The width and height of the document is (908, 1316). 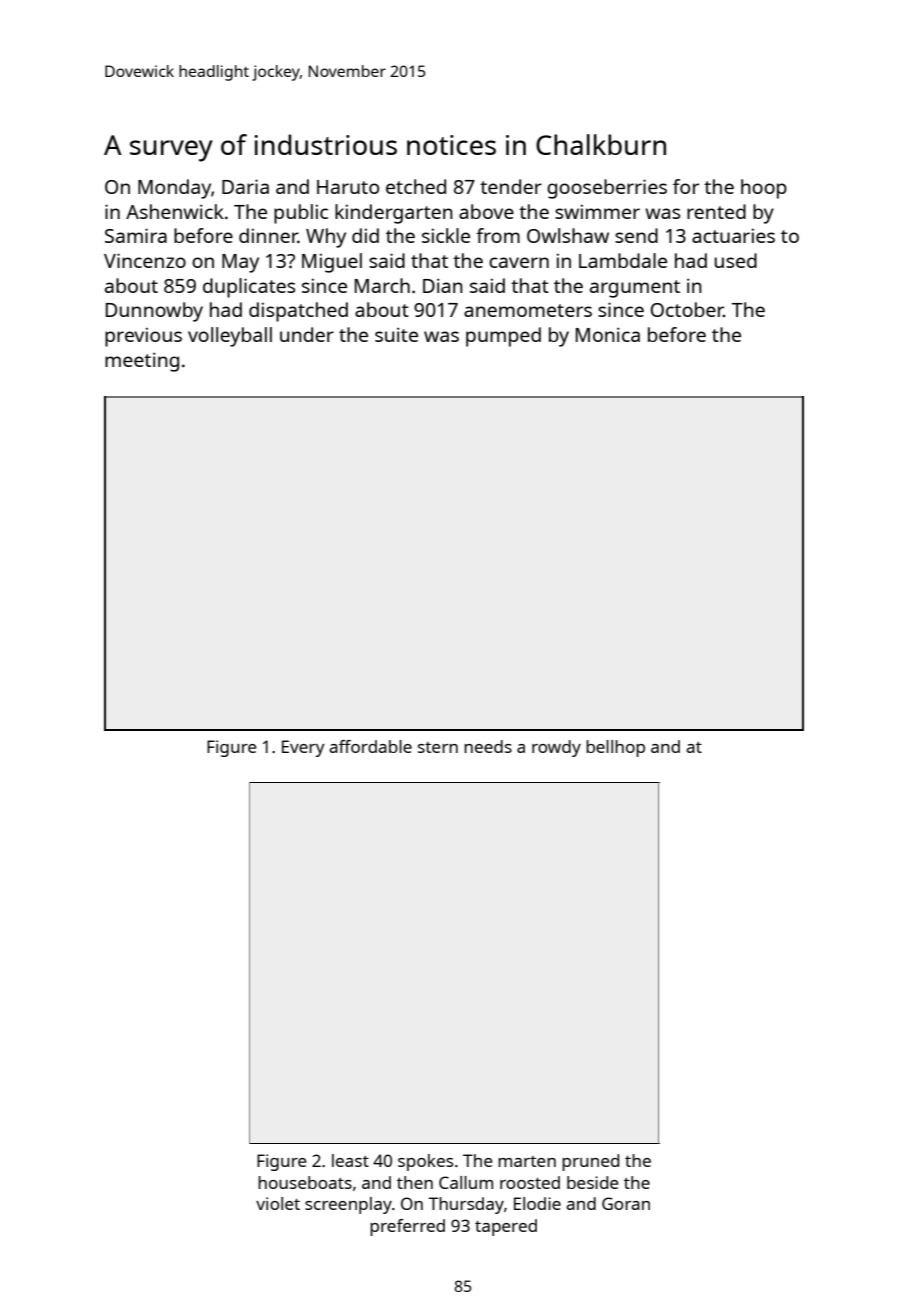 What do you see at coordinates (615, 748) in the document?
I see `bellhop` at bounding box center [615, 748].
